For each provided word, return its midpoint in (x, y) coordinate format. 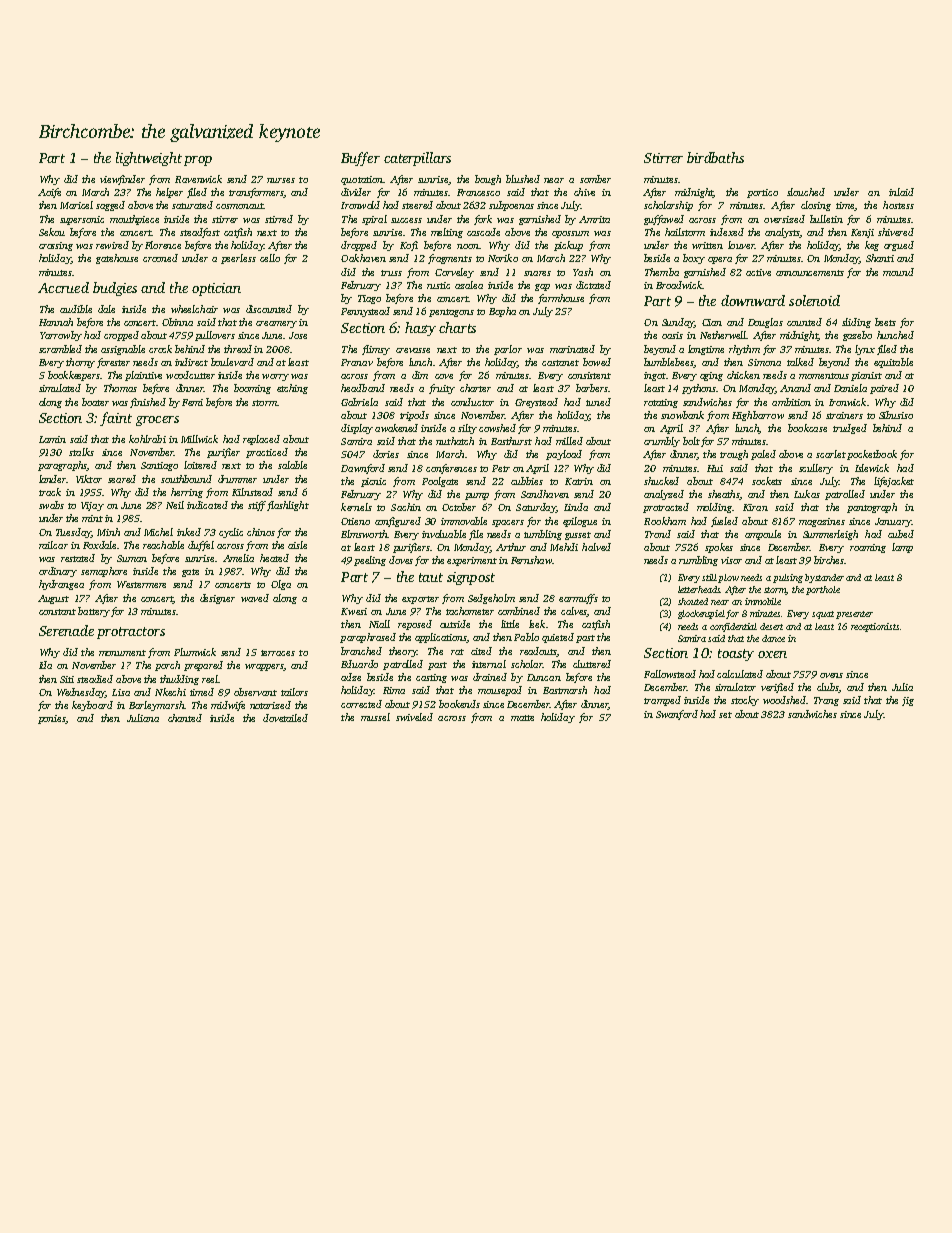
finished (148, 403)
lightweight (149, 159)
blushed (523, 179)
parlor (508, 350)
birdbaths (715, 157)
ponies (51, 719)
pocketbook (872, 455)
